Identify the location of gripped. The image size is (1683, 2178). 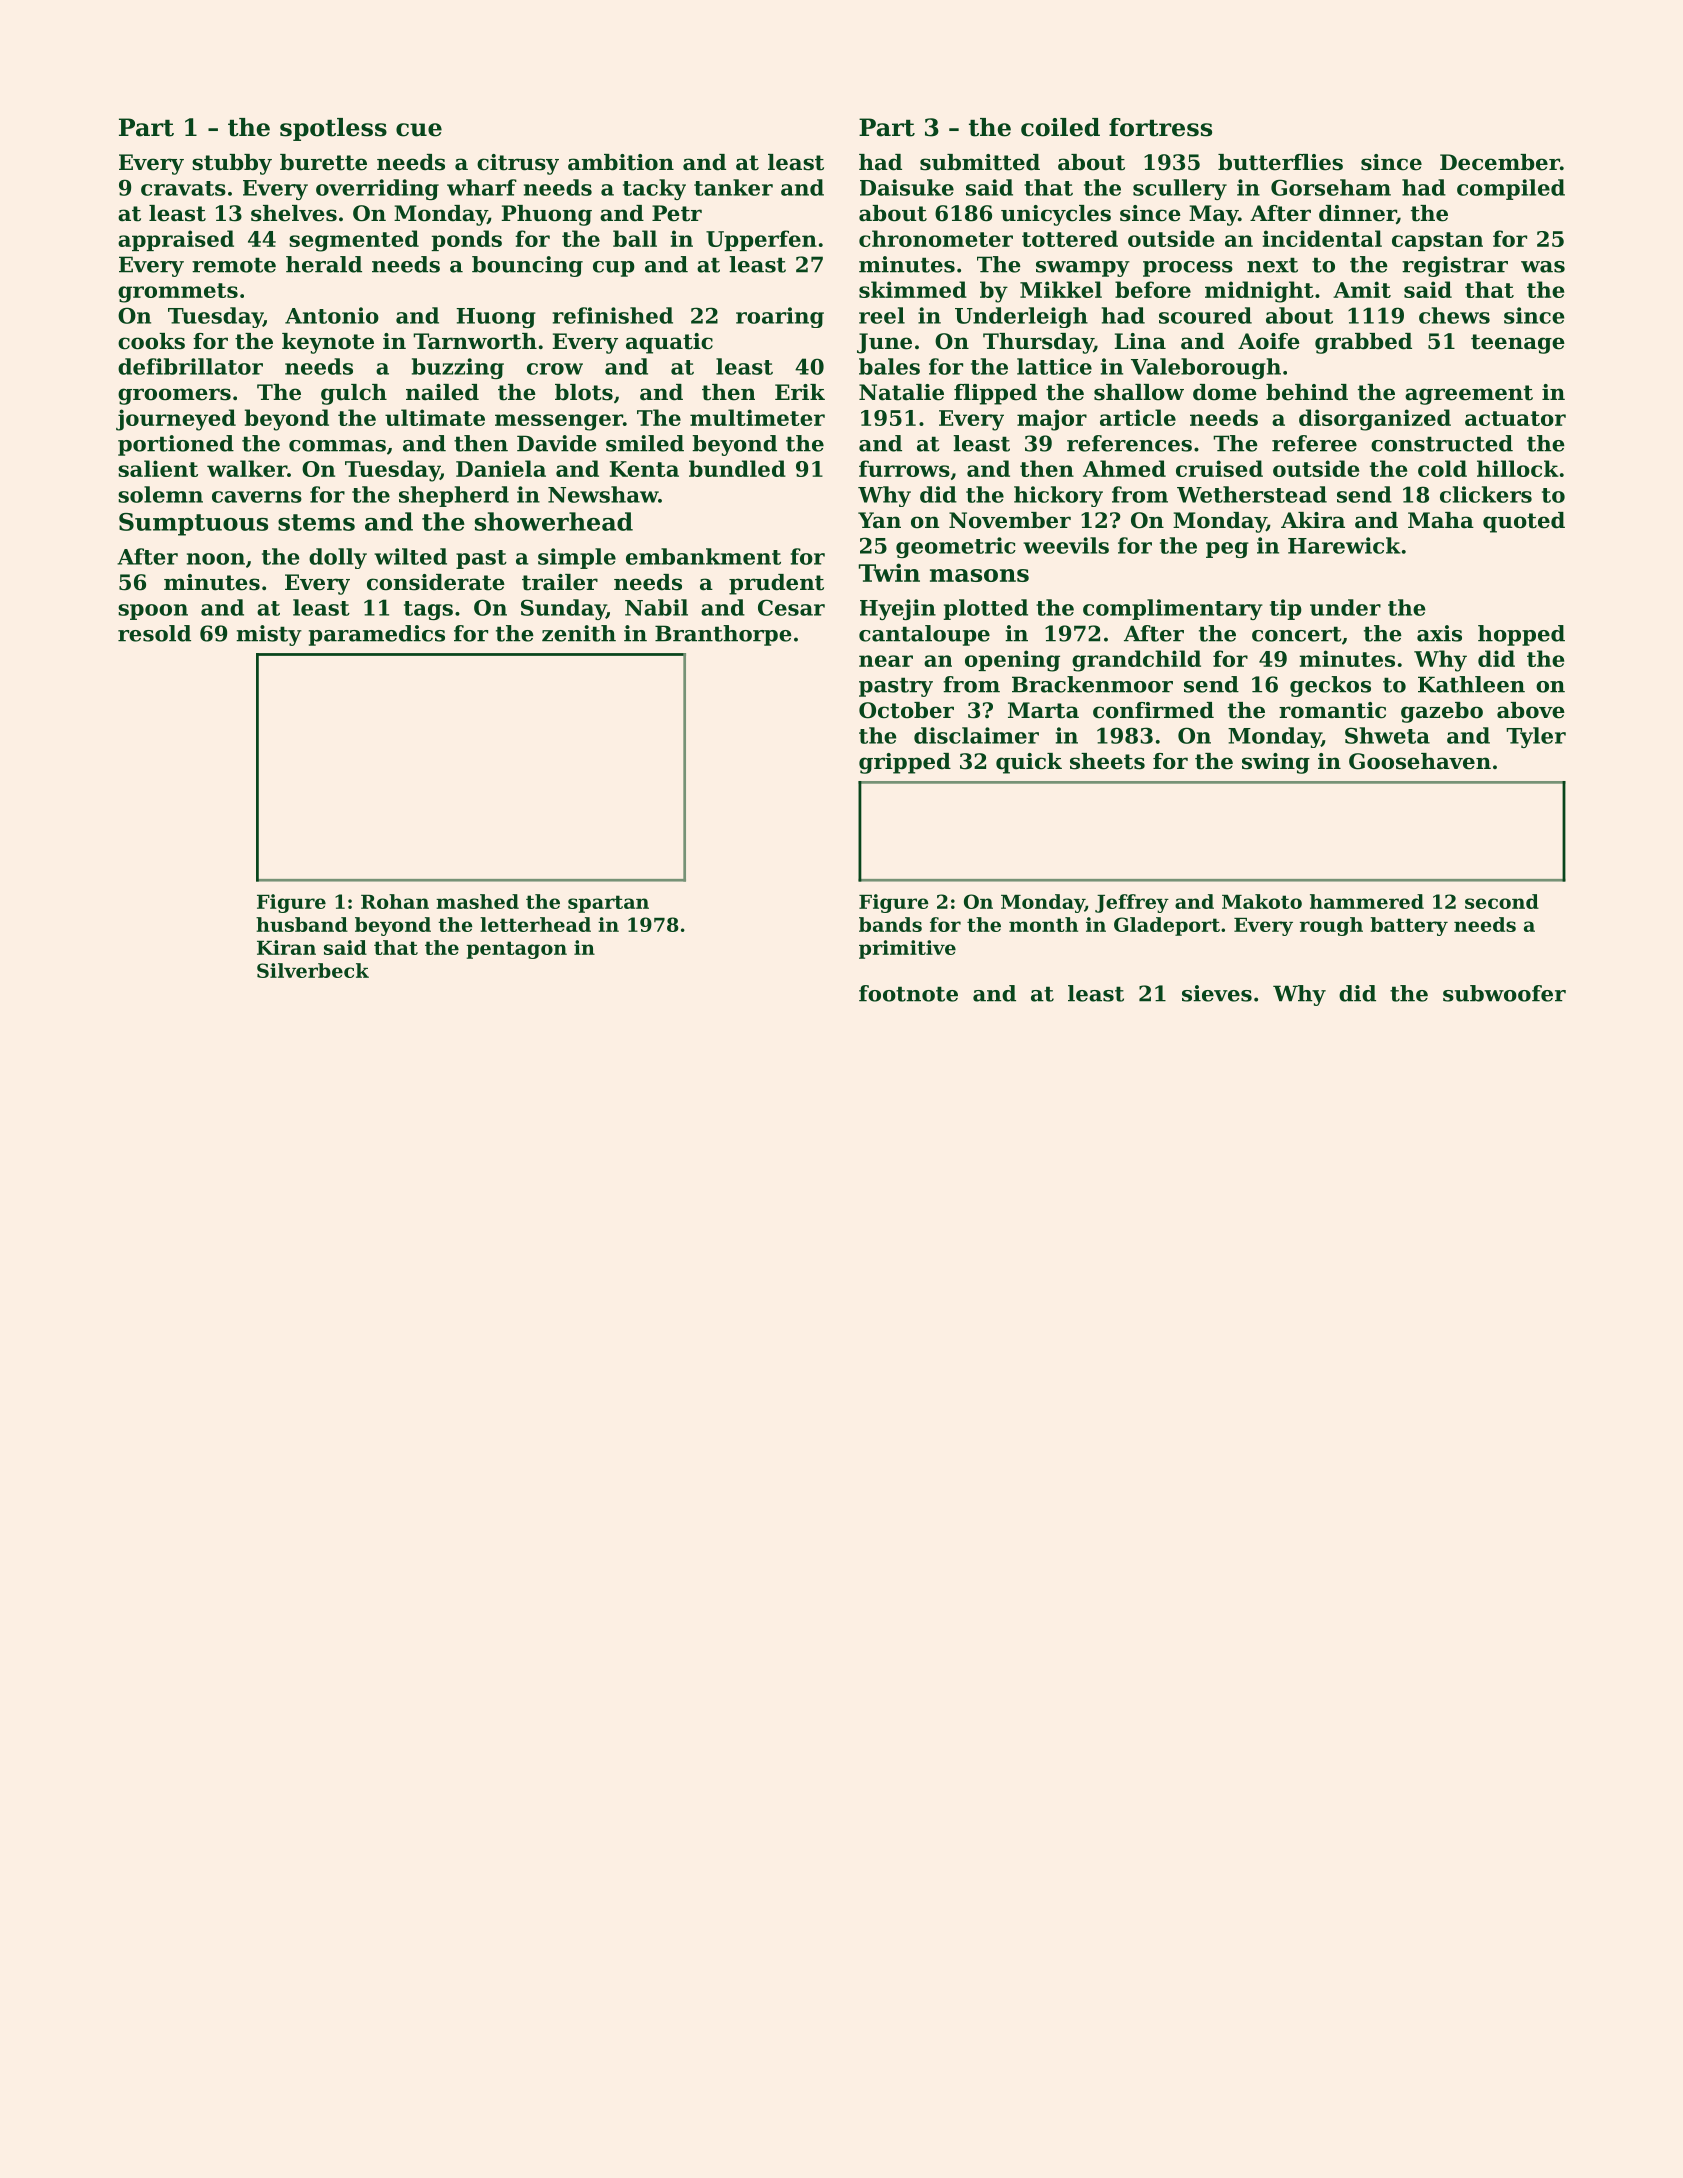
(905, 763).
